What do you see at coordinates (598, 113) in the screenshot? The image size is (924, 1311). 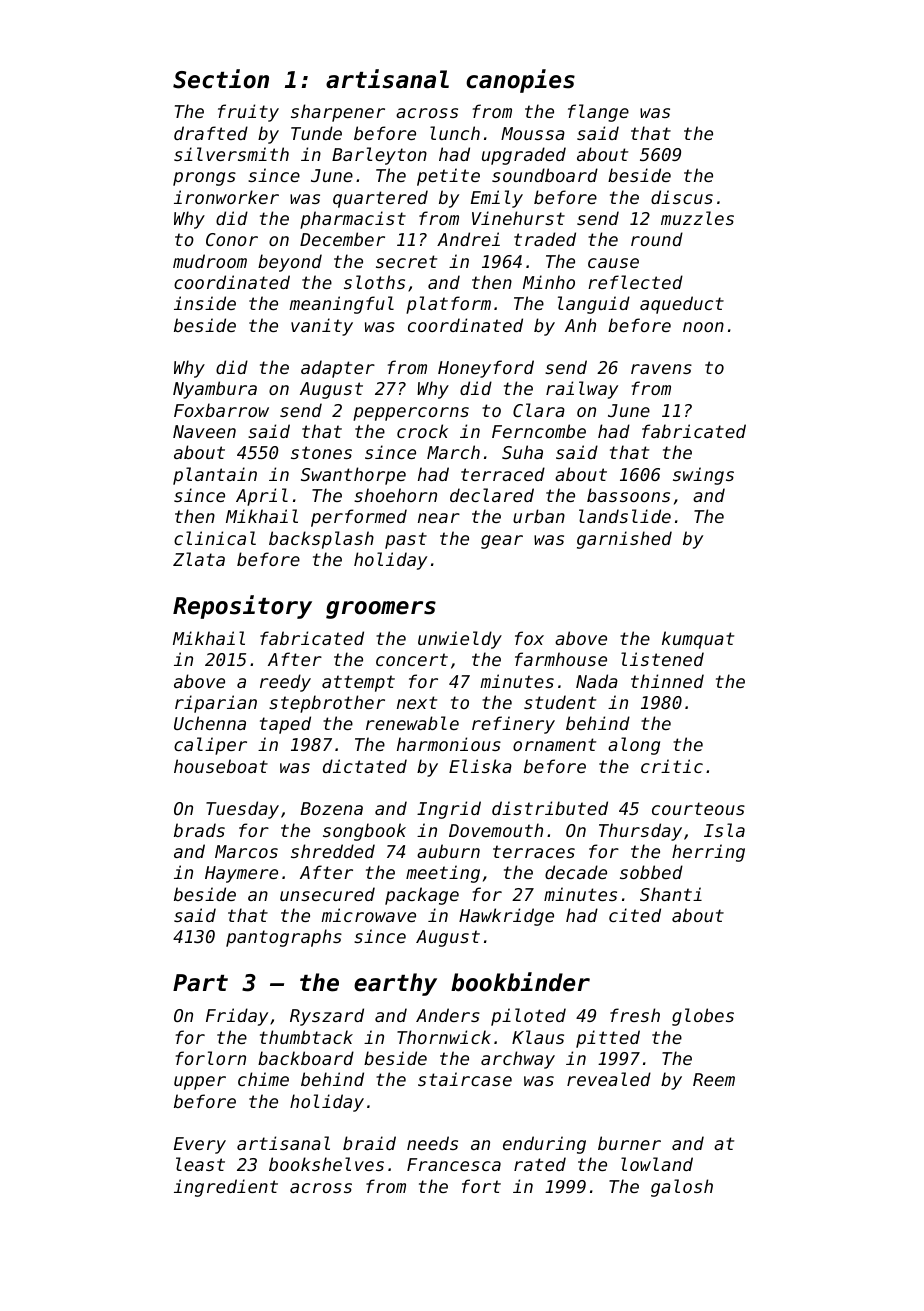 I see `flange` at bounding box center [598, 113].
